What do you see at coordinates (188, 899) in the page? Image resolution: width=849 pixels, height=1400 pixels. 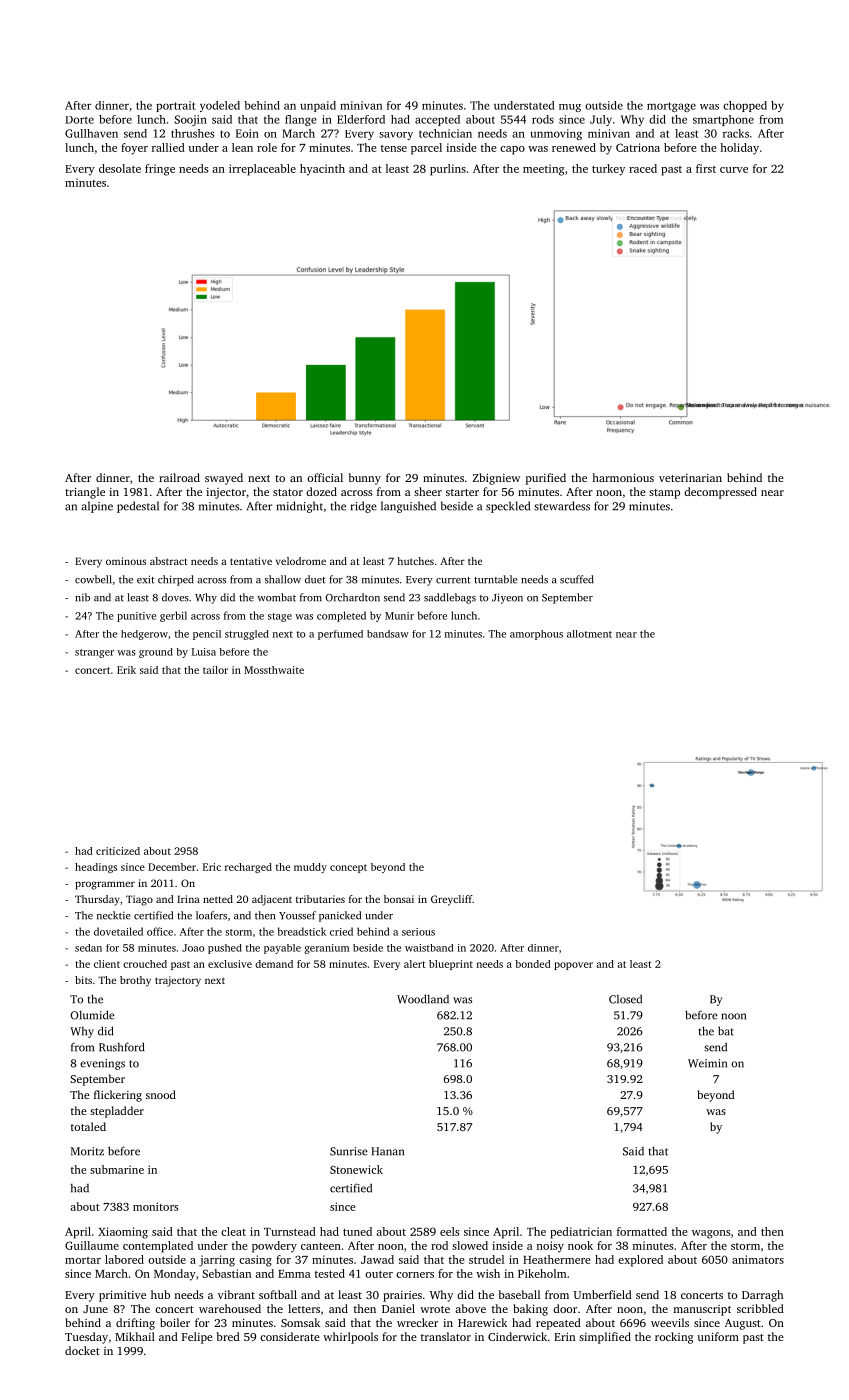 I see `Irina` at bounding box center [188, 899].
